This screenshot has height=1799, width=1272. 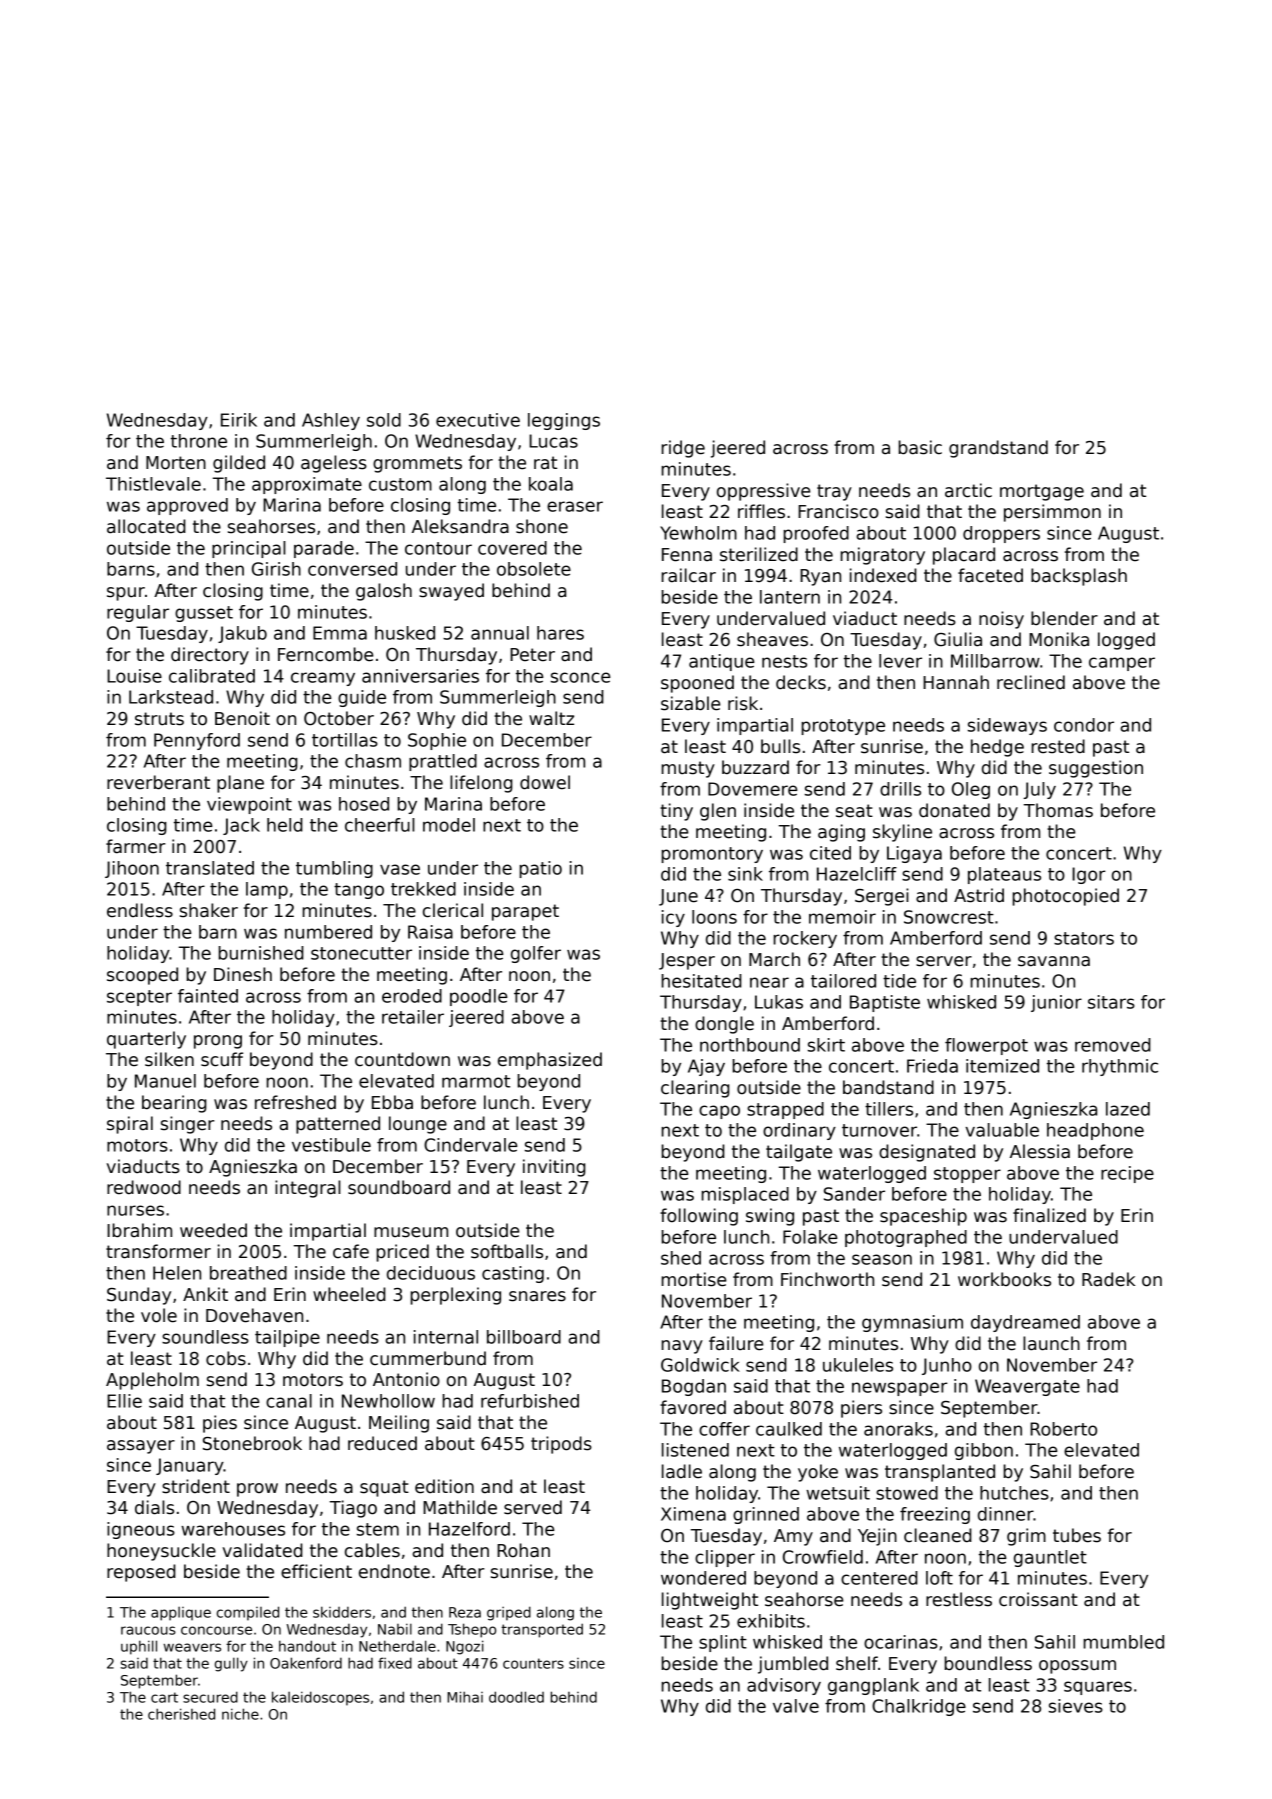 What do you see at coordinates (687, 961) in the screenshot?
I see `Jesper` at bounding box center [687, 961].
